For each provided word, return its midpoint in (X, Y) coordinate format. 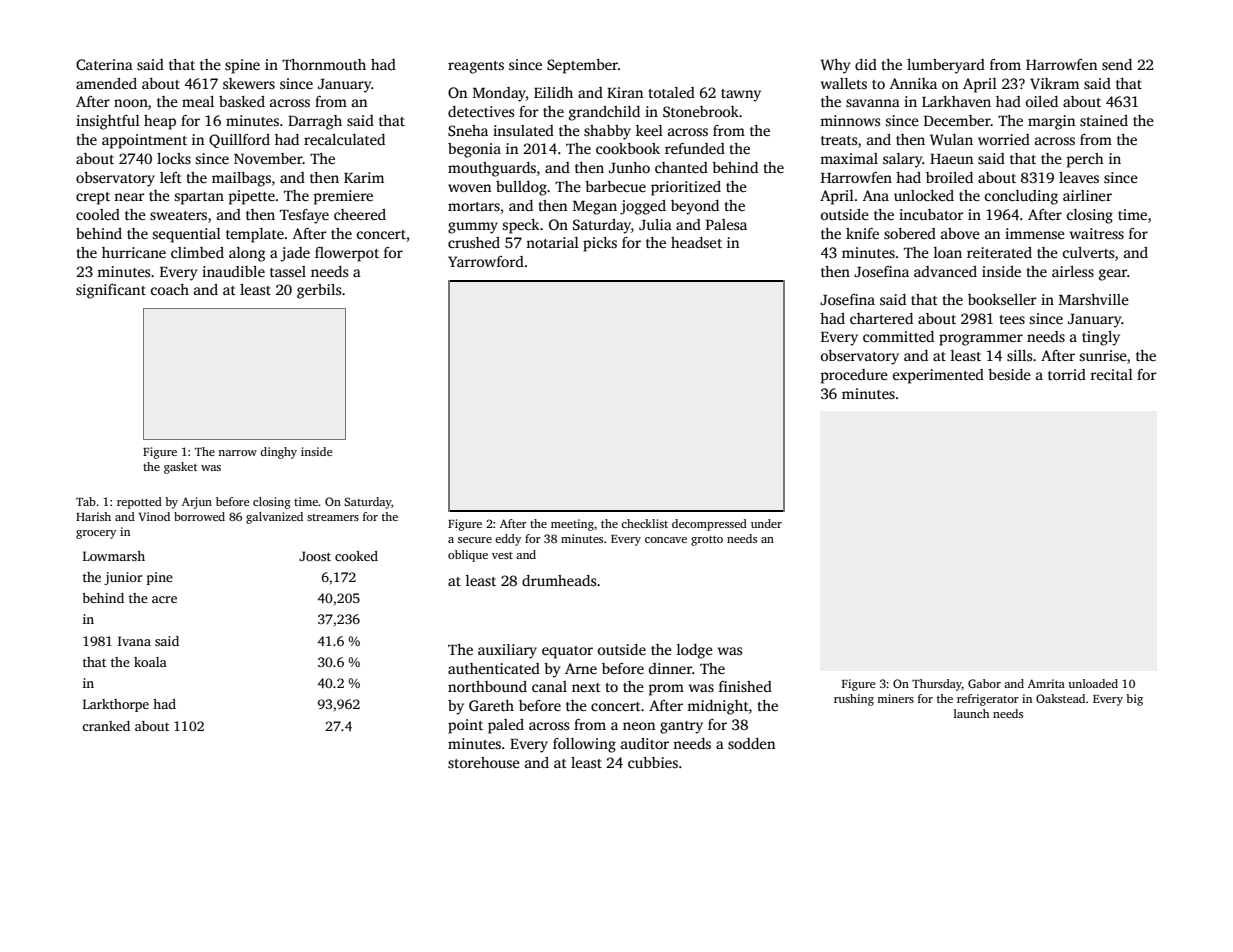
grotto (707, 541)
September (582, 66)
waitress (1097, 233)
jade (295, 254)
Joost (315, 556)
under (766, 523)
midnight (718, 707)
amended (106, 83)
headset (696, 242)
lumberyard (946, 66)
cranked (106, 726)
